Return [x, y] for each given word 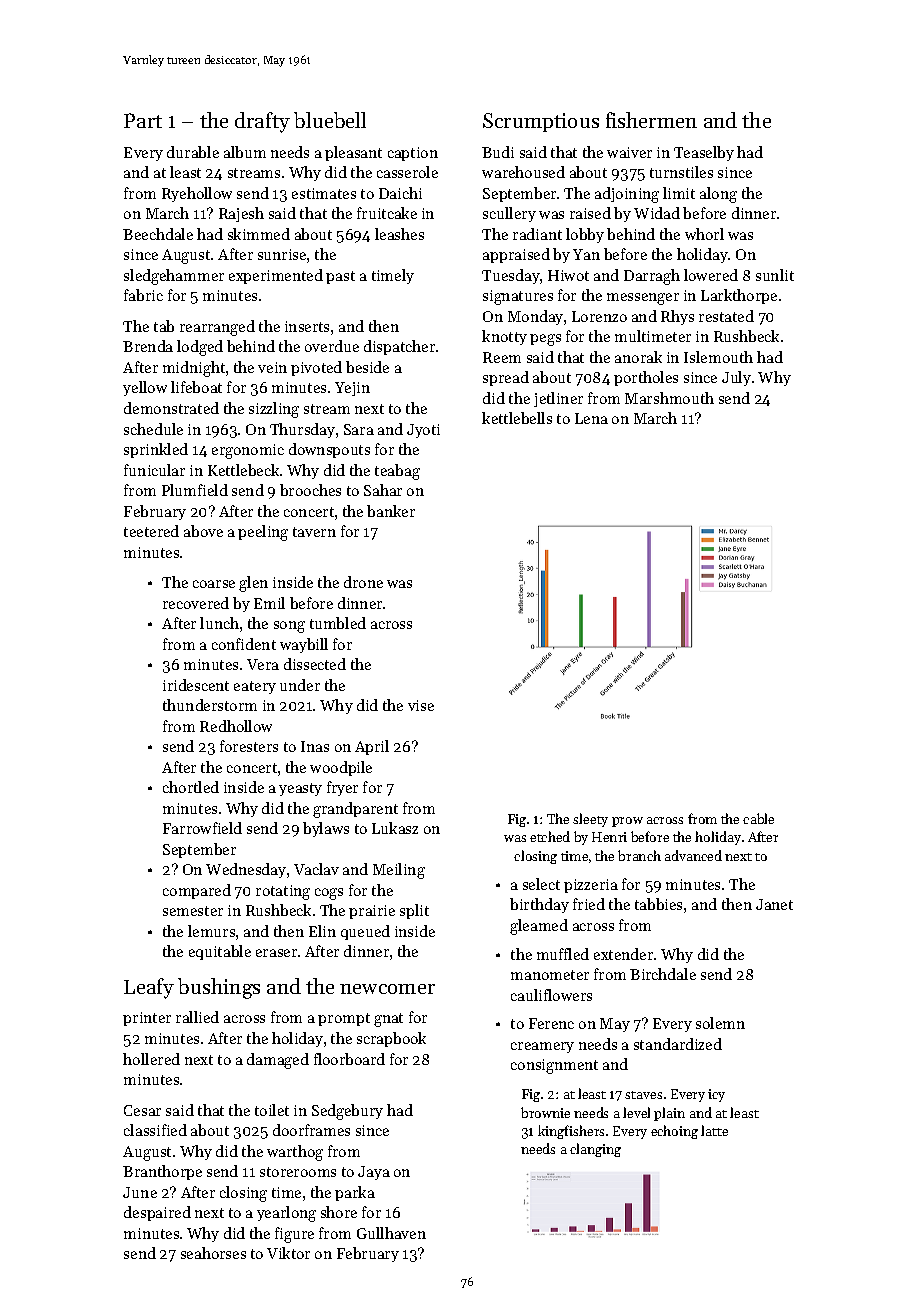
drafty [262, 122]
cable [758, 818]
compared [197, 891]
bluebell [330, 120]
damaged [278, 1061]
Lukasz [395, 828]
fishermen [651, 120]
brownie [545, 1112]
